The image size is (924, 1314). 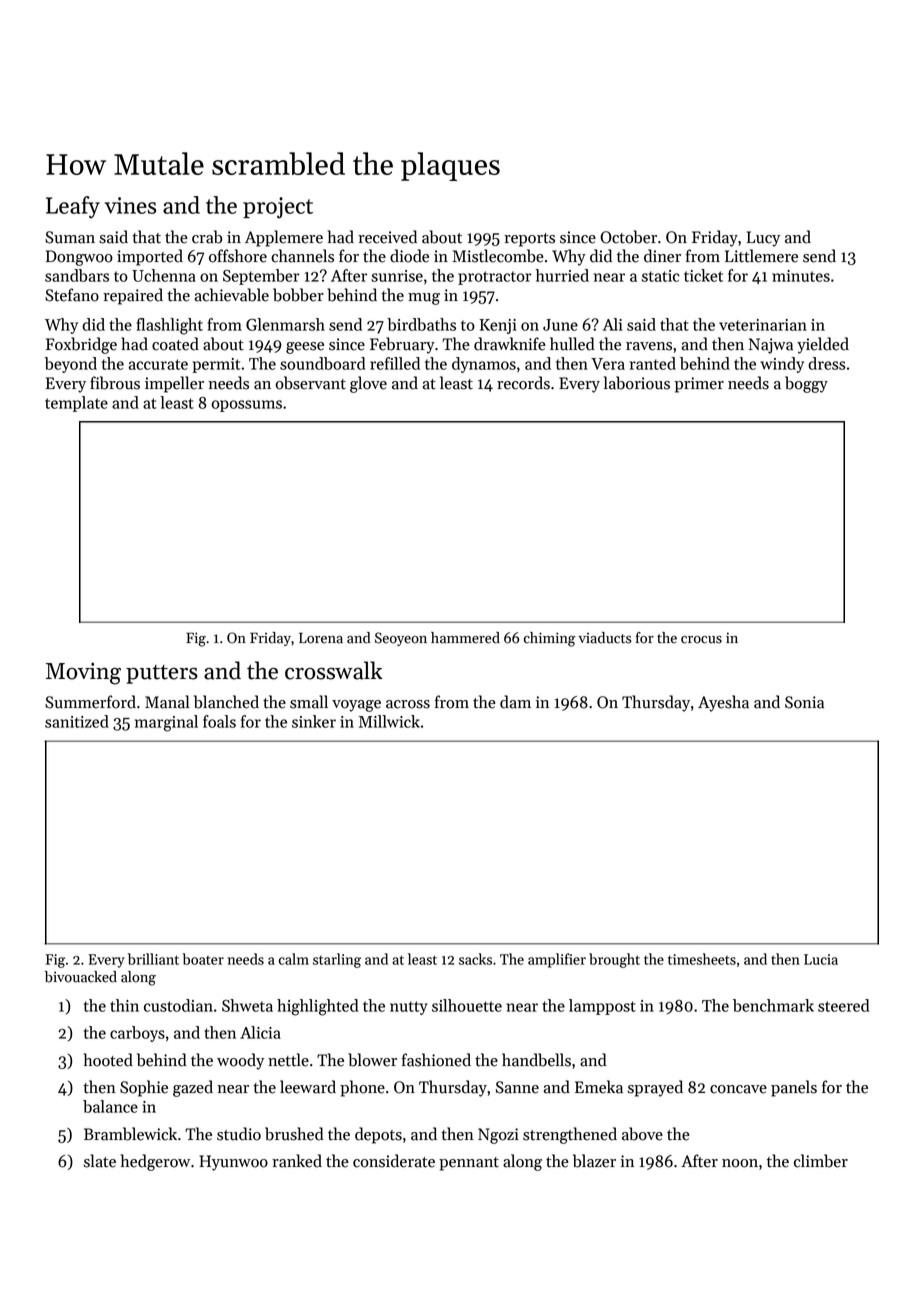 I want to click on boater, so click(x=203, y=959).
